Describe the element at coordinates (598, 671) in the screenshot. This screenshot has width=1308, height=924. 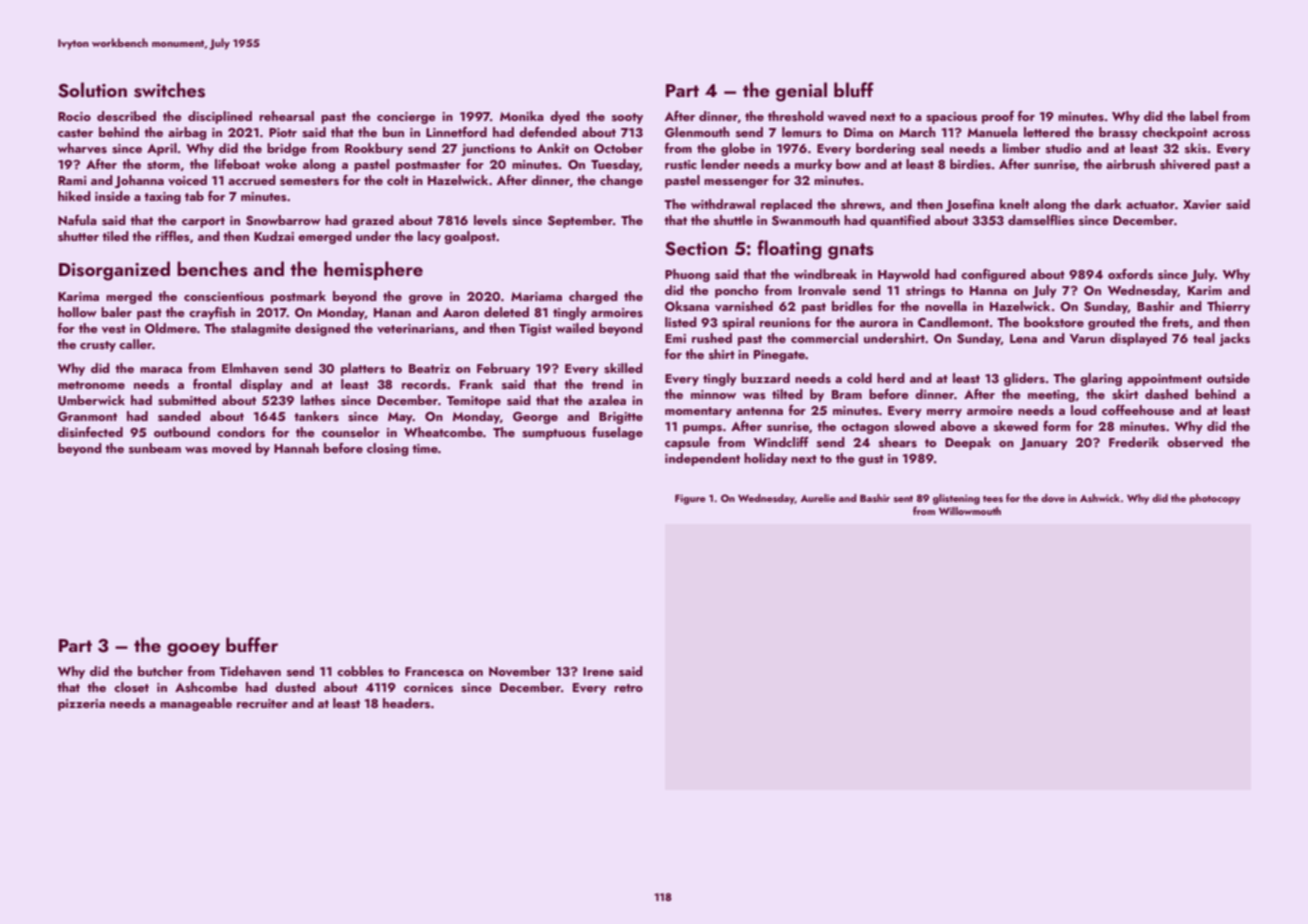
I see `Irene` at that location.
